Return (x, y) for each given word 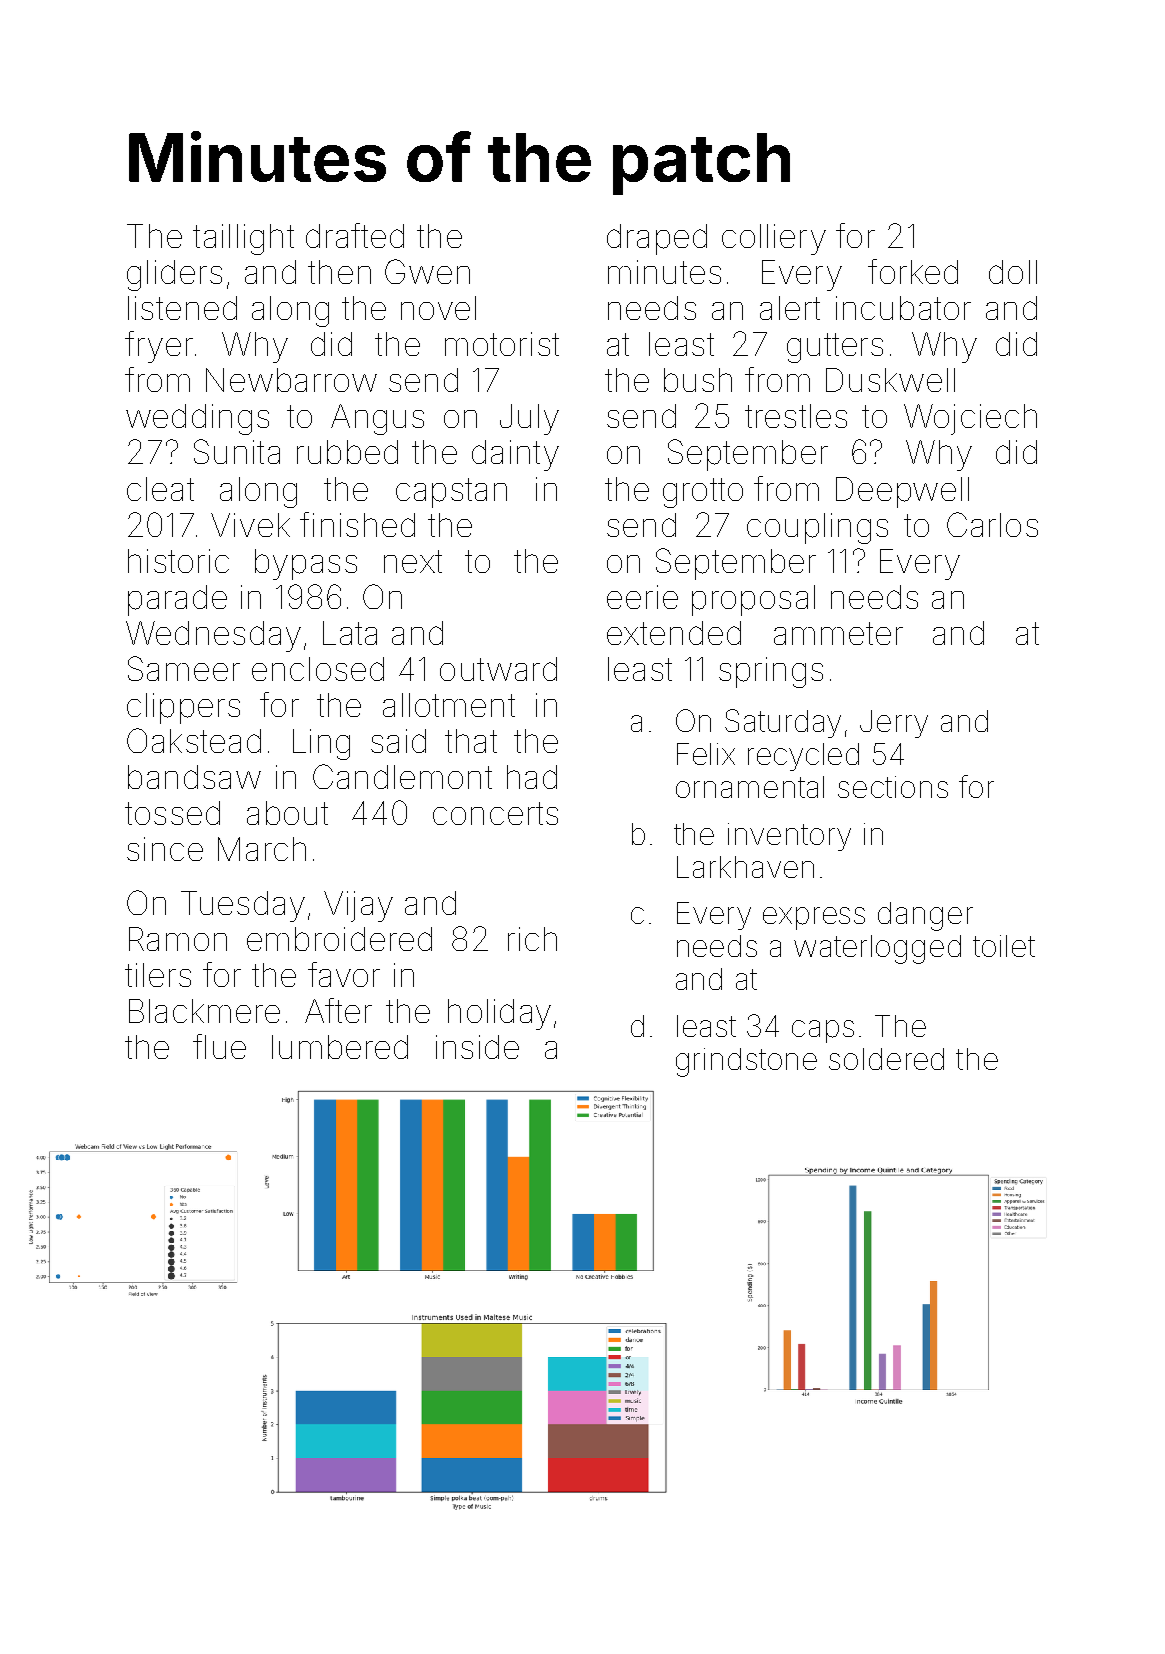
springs (771, 672)
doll (1013, 272)
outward (498, 669)
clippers (183, 708)
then (339, 272)
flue (219, 1046)
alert (790, 308)
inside (477, 1047)
